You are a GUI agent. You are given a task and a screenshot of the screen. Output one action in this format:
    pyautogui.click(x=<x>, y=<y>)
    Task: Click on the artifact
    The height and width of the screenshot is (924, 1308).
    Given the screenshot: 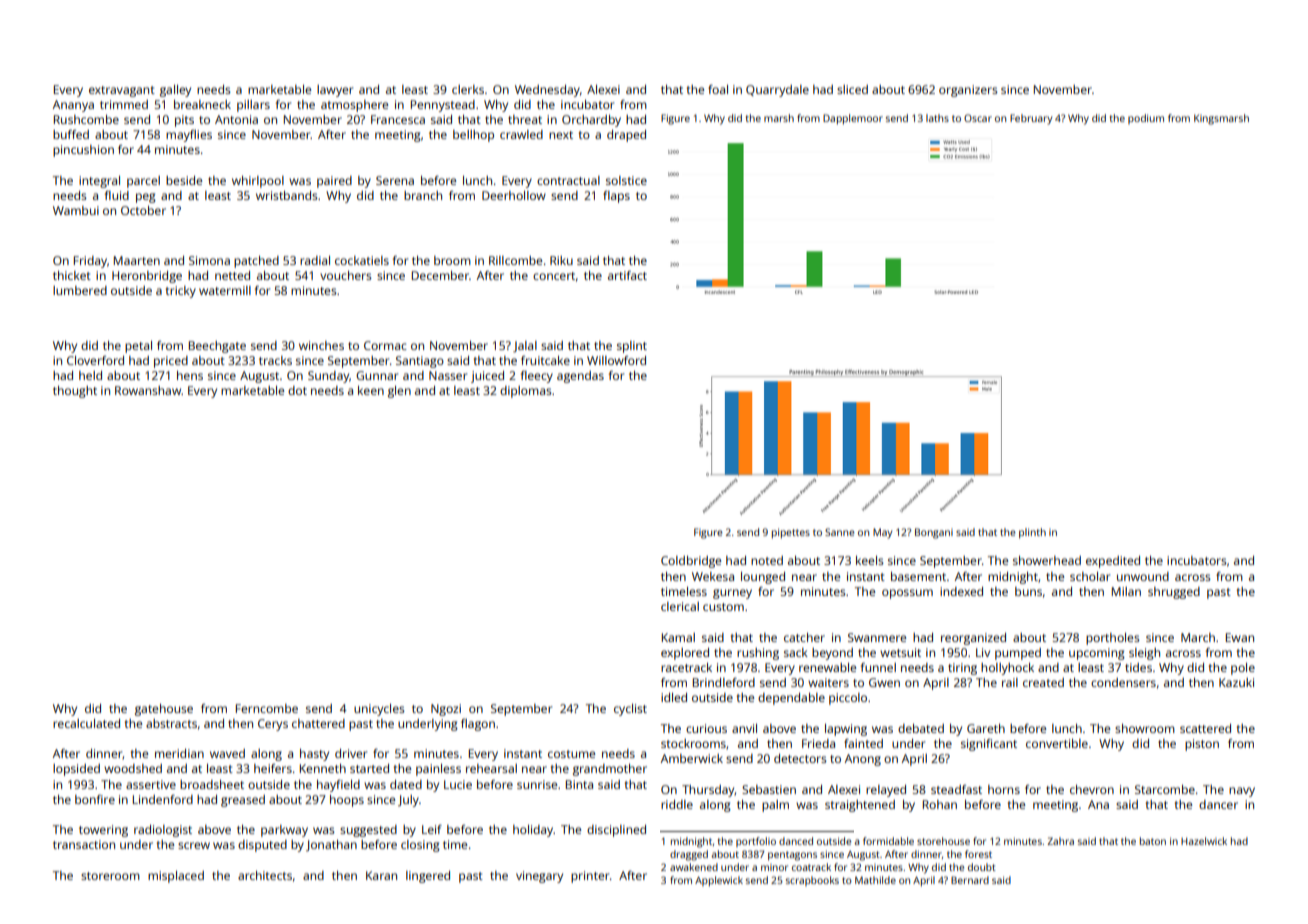 What is the action you would take?
    pyautogui.click(x=627, y=275)
